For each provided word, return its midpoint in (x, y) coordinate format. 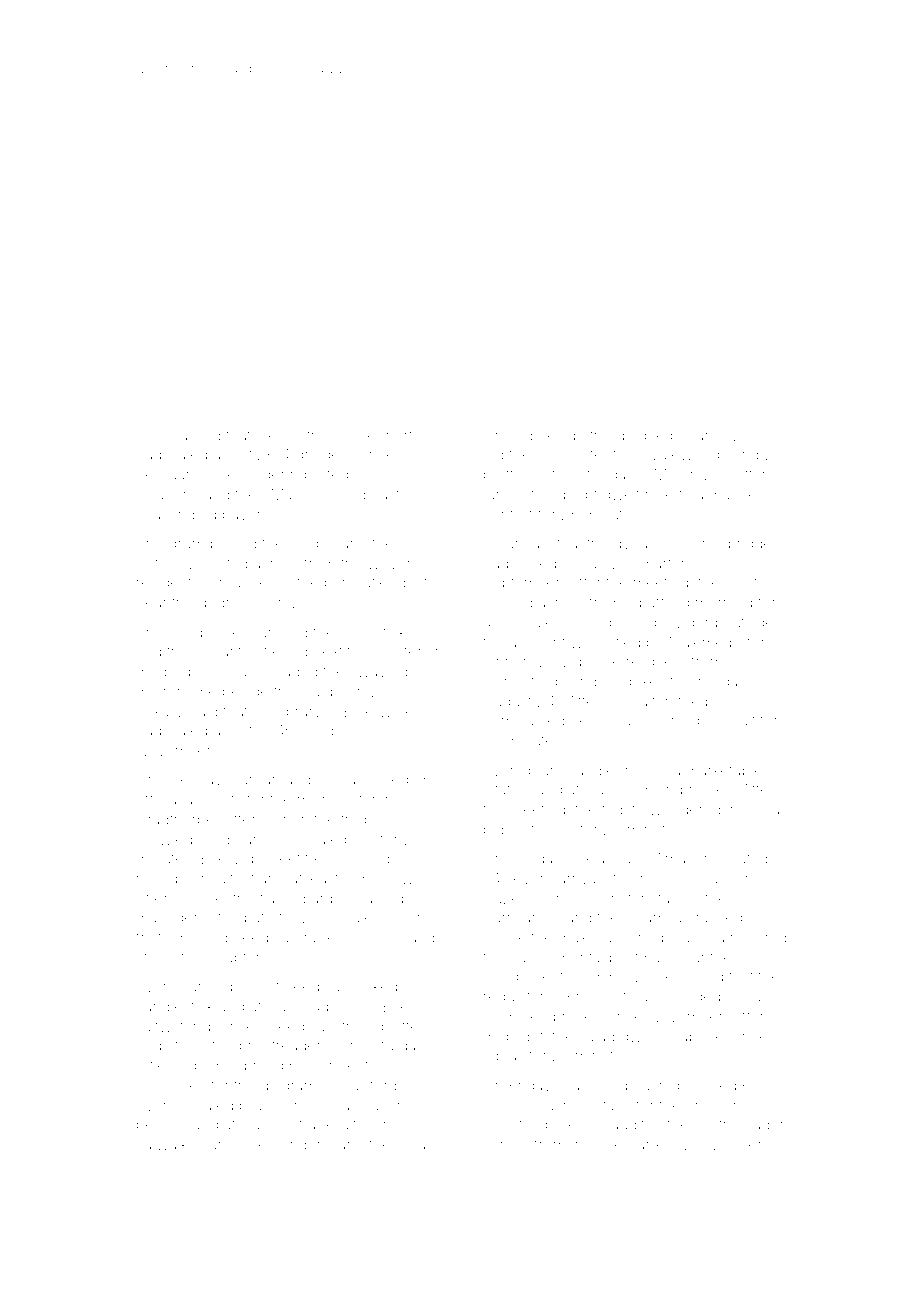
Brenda (713, 681)
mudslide (168, 671)
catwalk (162, 1144)
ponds (320, 733)
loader (763, 1124)
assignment (523, 979)
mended (692, 996)
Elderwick (378, 711)
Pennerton (394, 435)
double (640, 435)
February (167, 475)
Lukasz (160, 711)
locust (259, 986)
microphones (686, 791)
